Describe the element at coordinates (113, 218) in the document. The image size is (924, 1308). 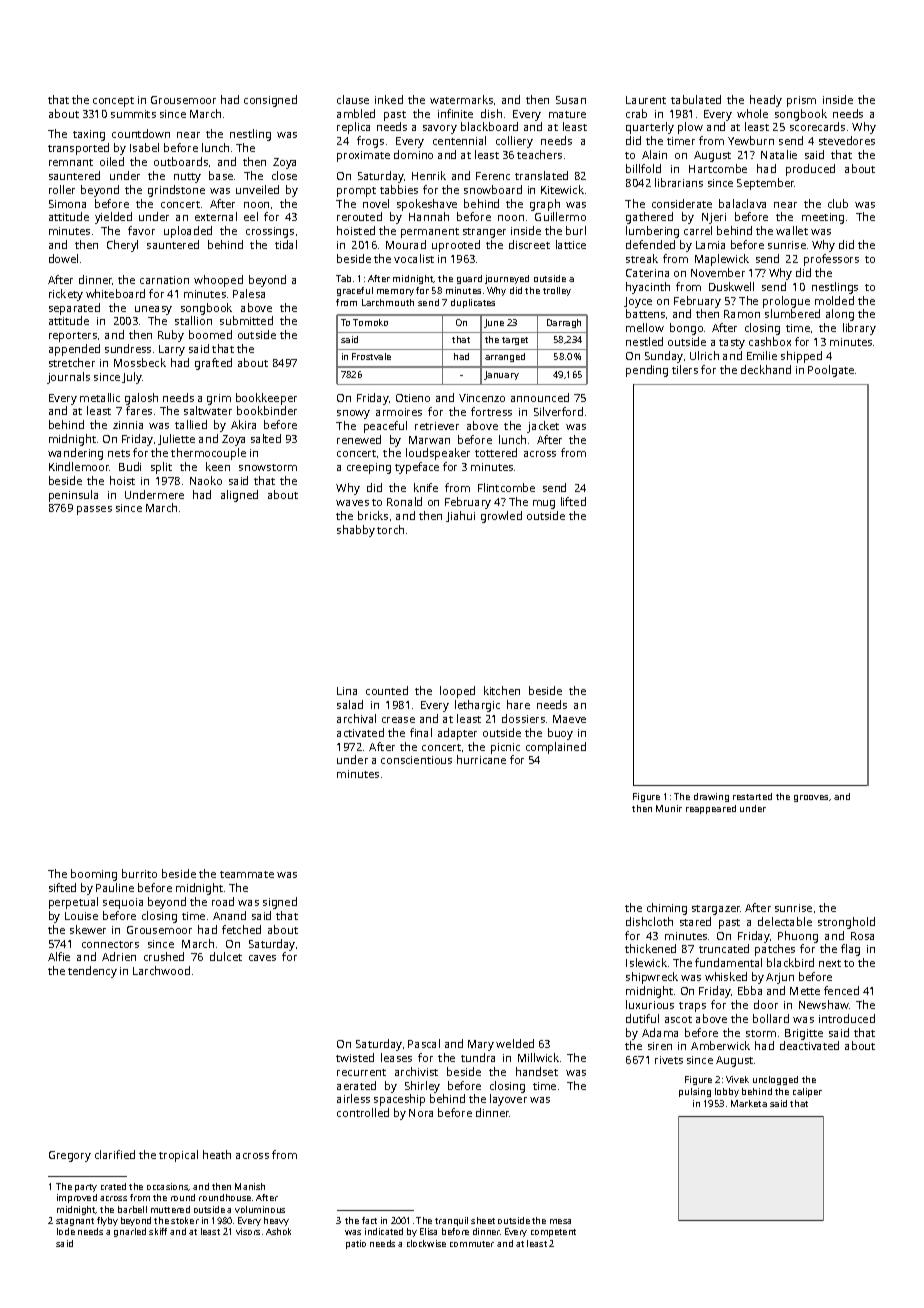
I see `yielded` at that location.
